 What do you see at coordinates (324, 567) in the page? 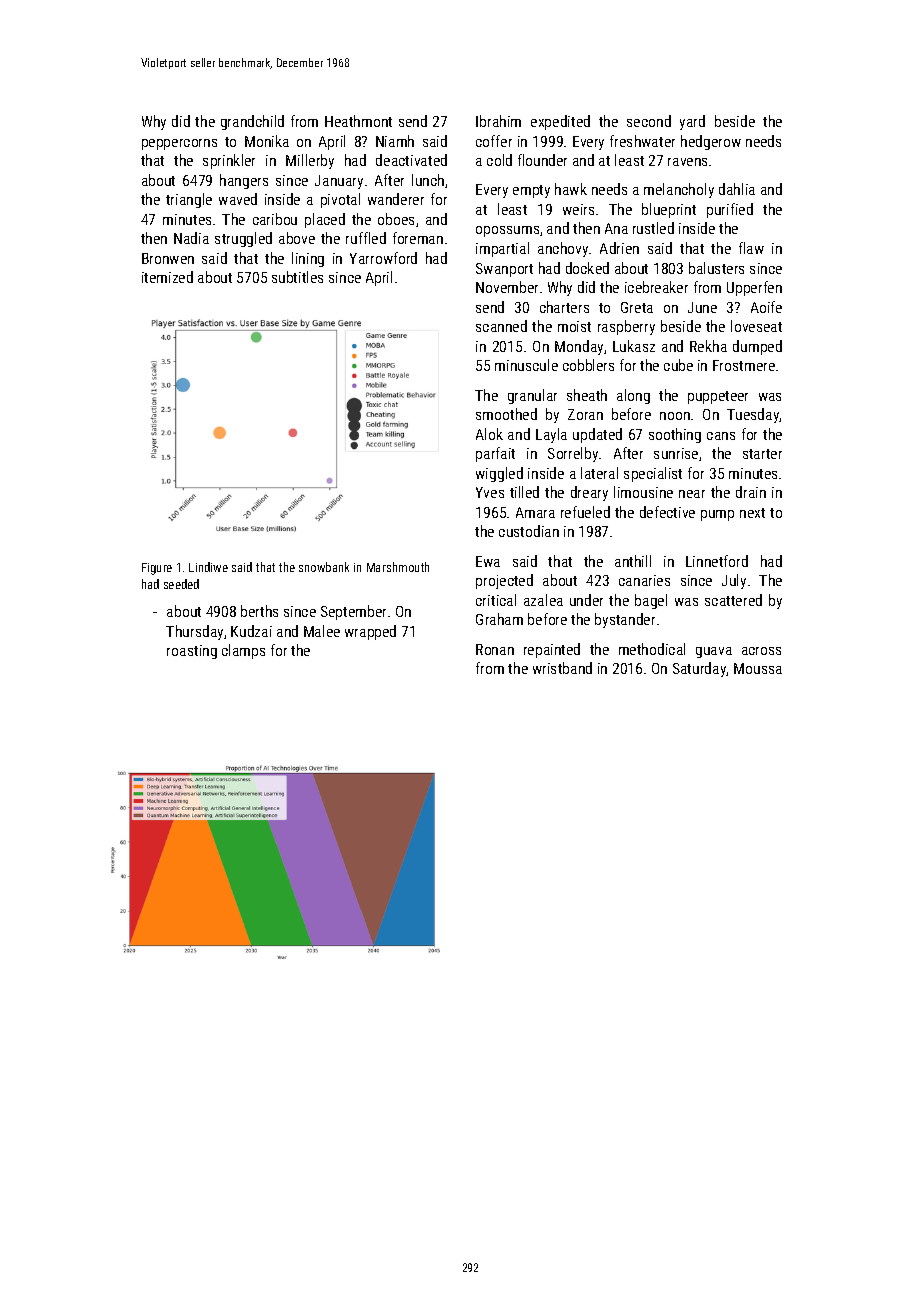
I see `snowbank` at bounding box center [324, 567].
